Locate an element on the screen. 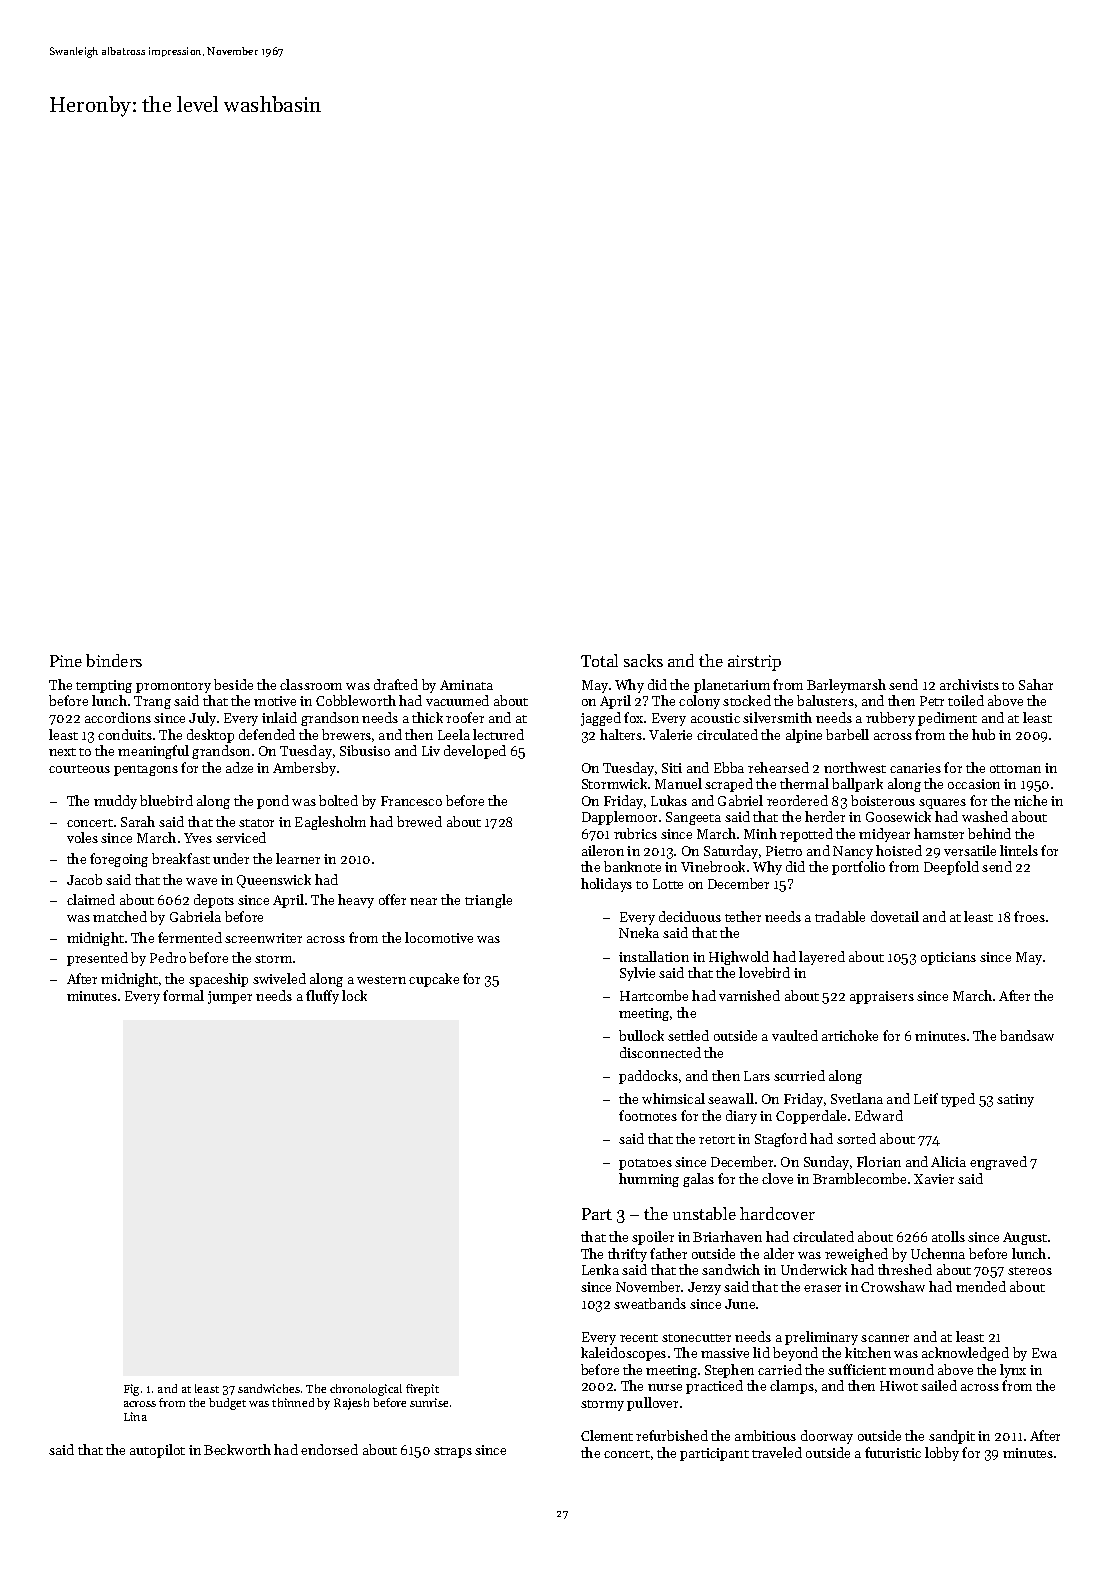  jumper is located at coordinates (230, 997).
